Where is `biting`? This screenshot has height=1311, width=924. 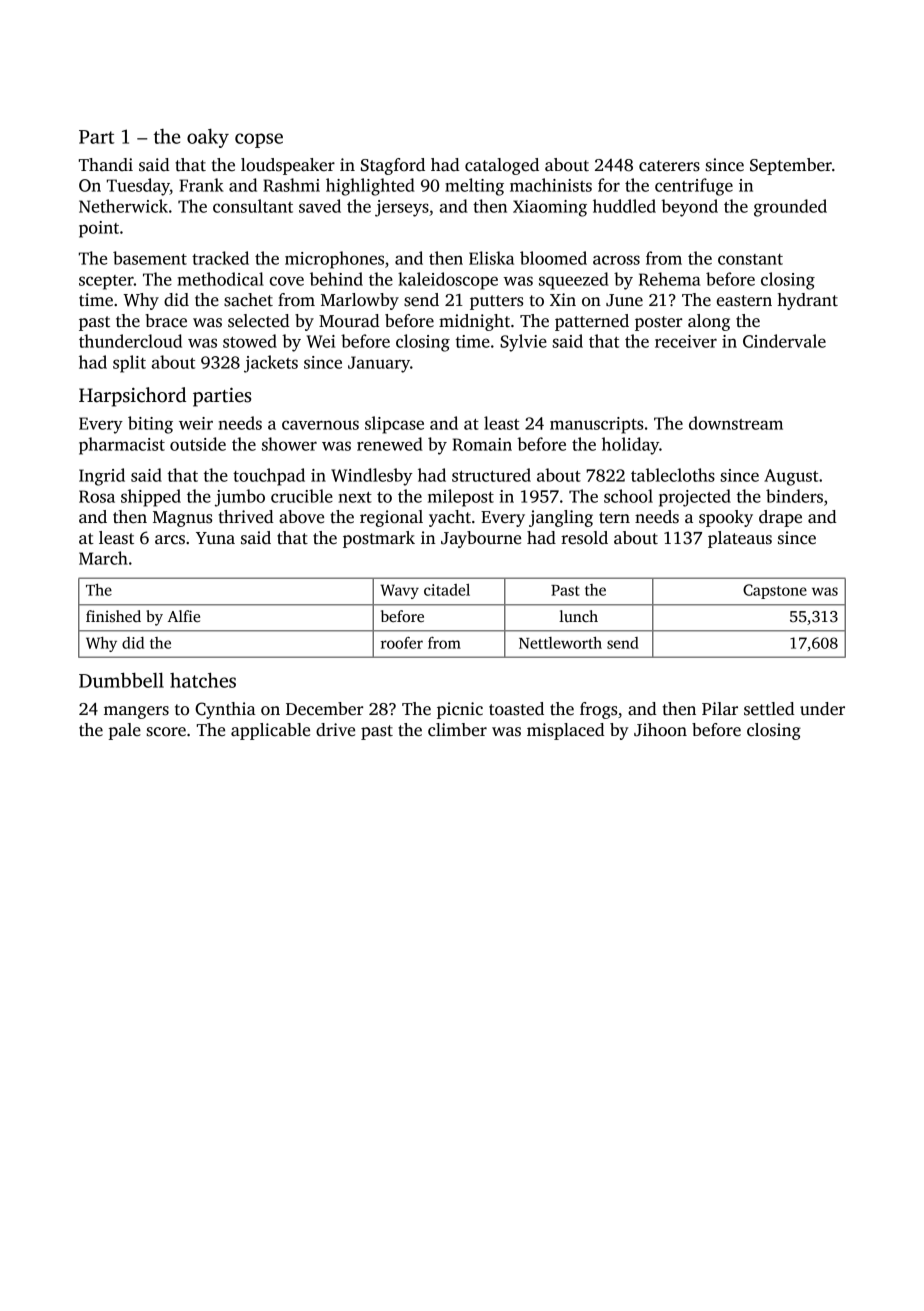
biting is located at coordinates (150, 425).
